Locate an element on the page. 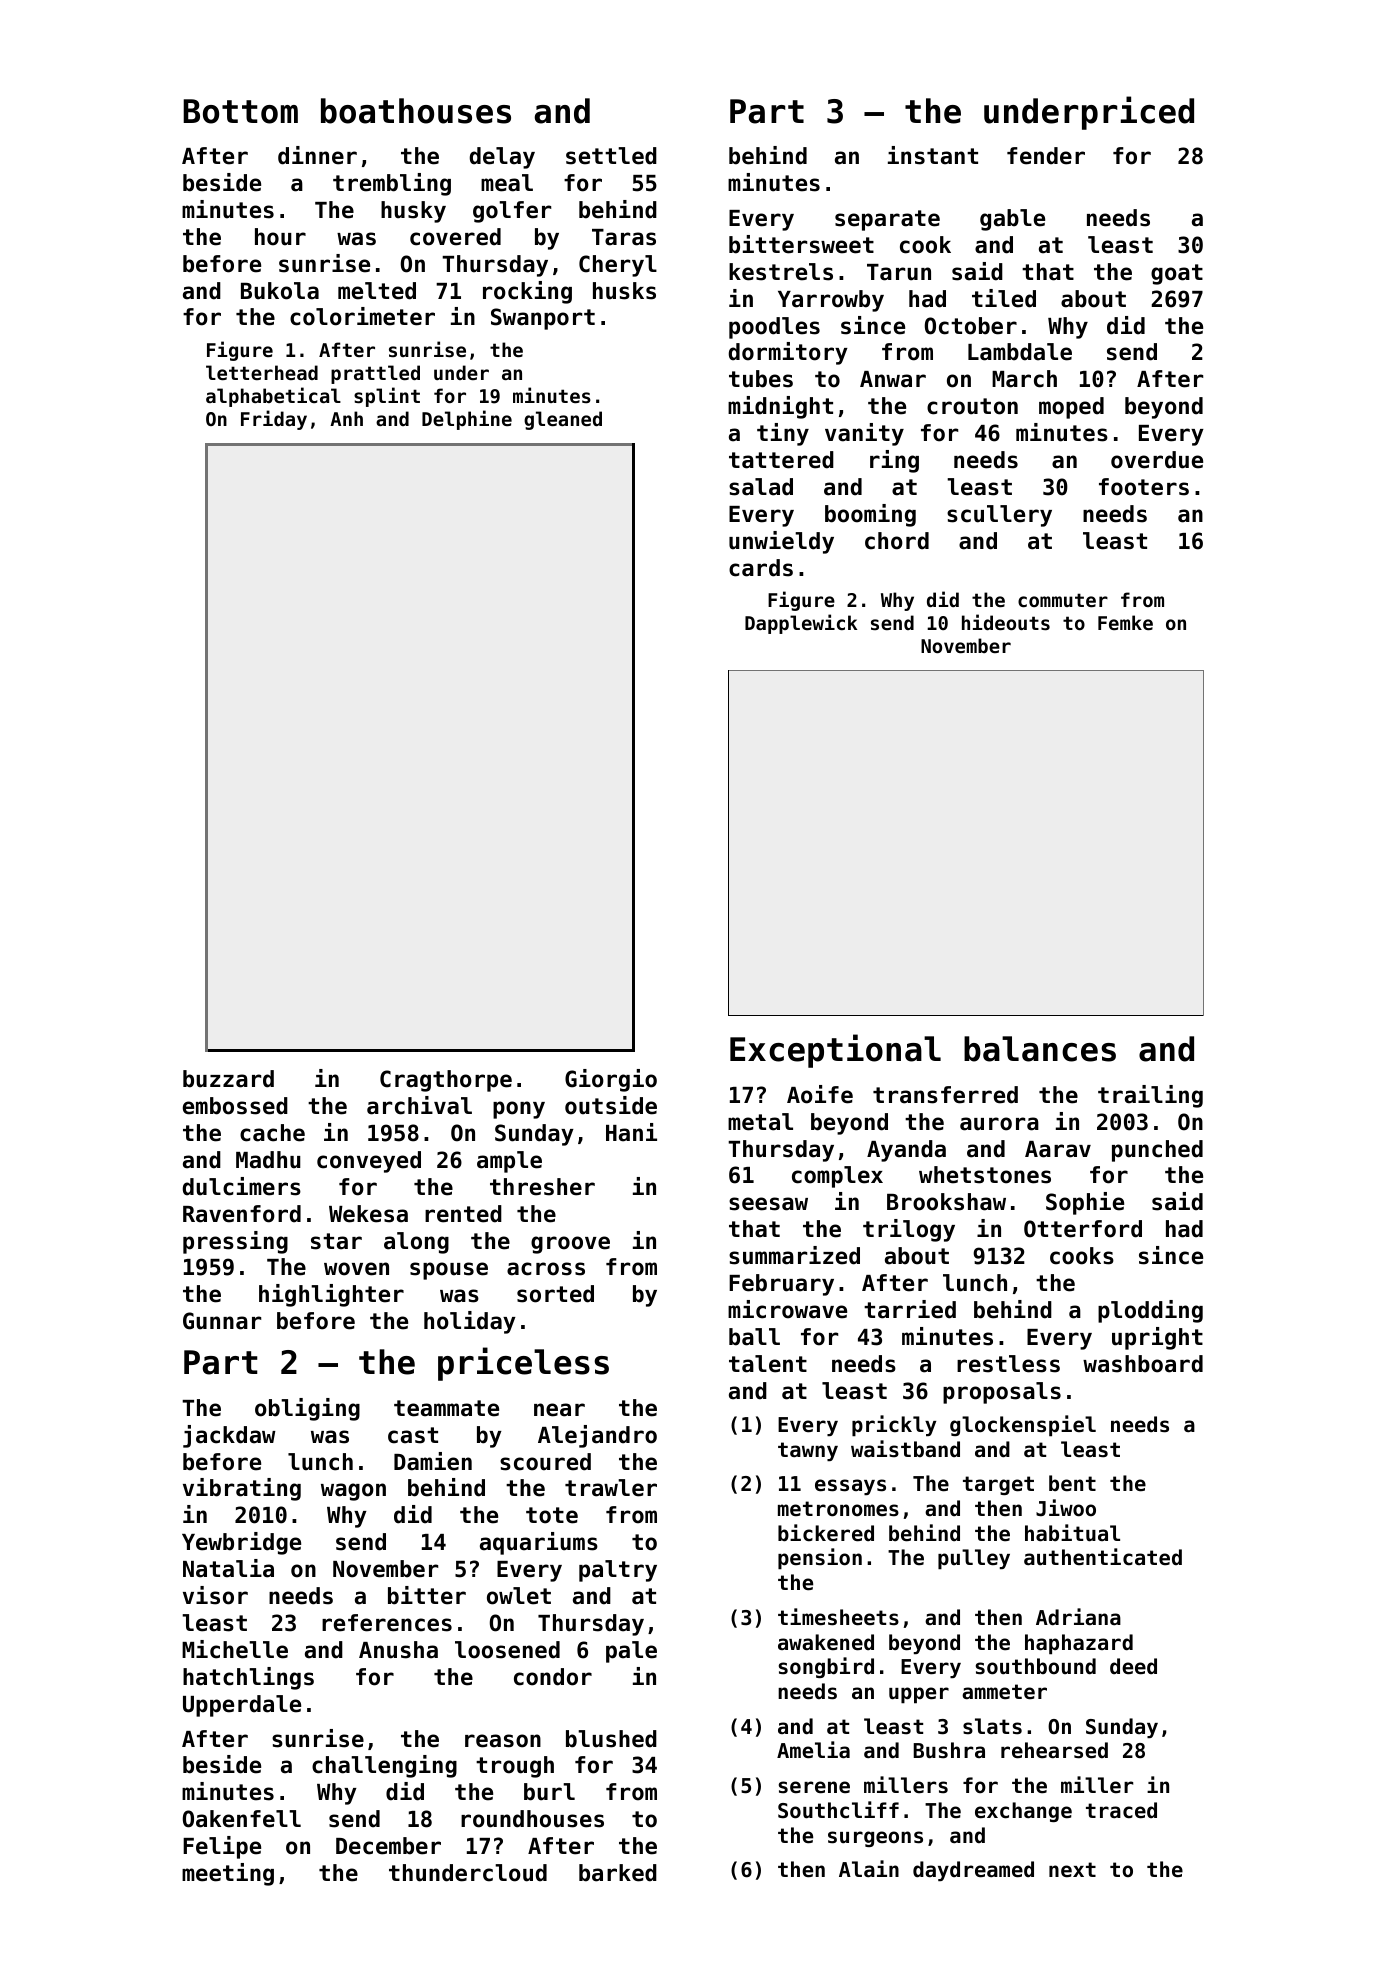 This page has height=1969, width=1386. condor is located at coordinates (553, 1677).
